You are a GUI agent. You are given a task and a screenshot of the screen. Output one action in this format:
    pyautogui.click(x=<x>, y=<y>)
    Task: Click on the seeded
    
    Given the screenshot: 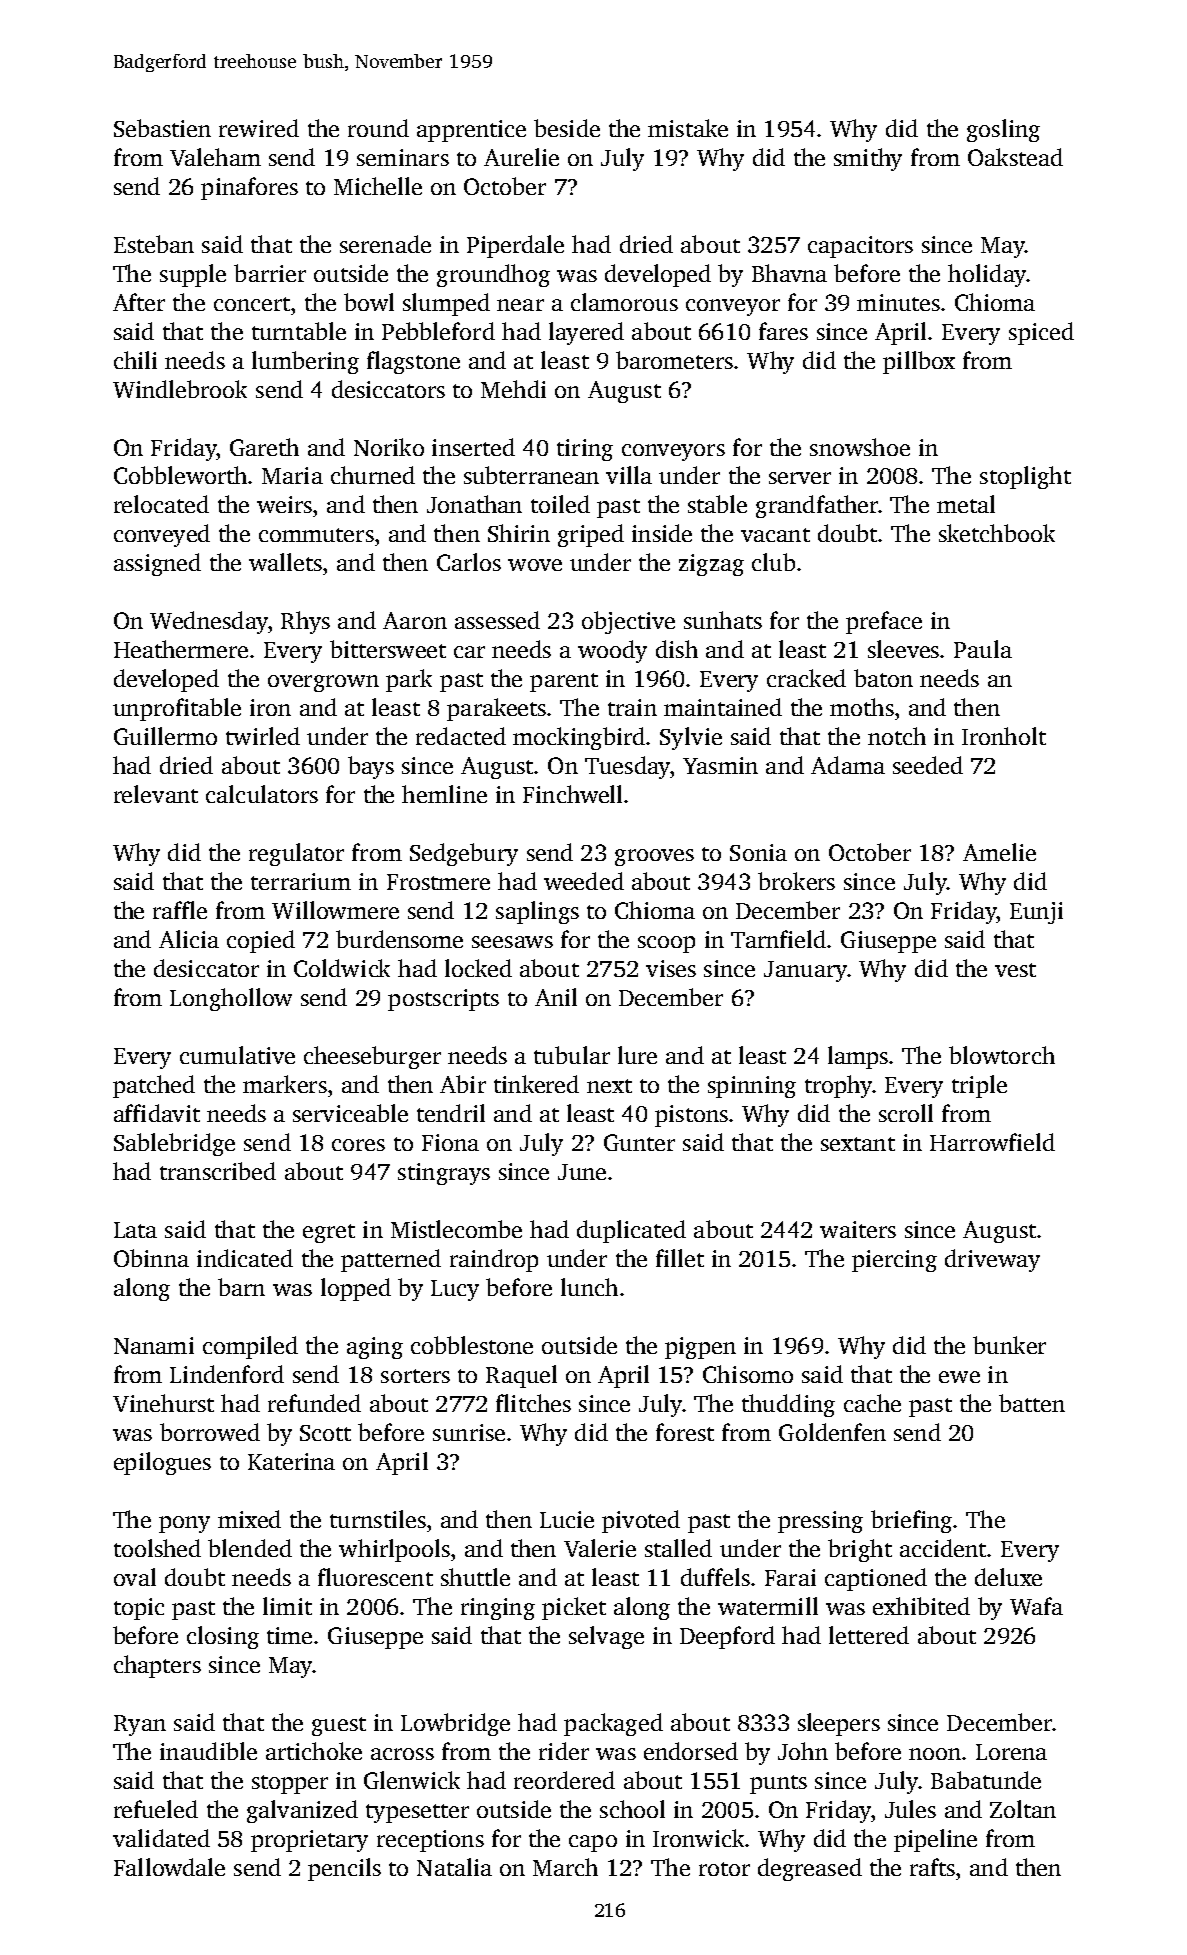 What is the action you would take?
    pyautogui.click(x=928, y=765)
